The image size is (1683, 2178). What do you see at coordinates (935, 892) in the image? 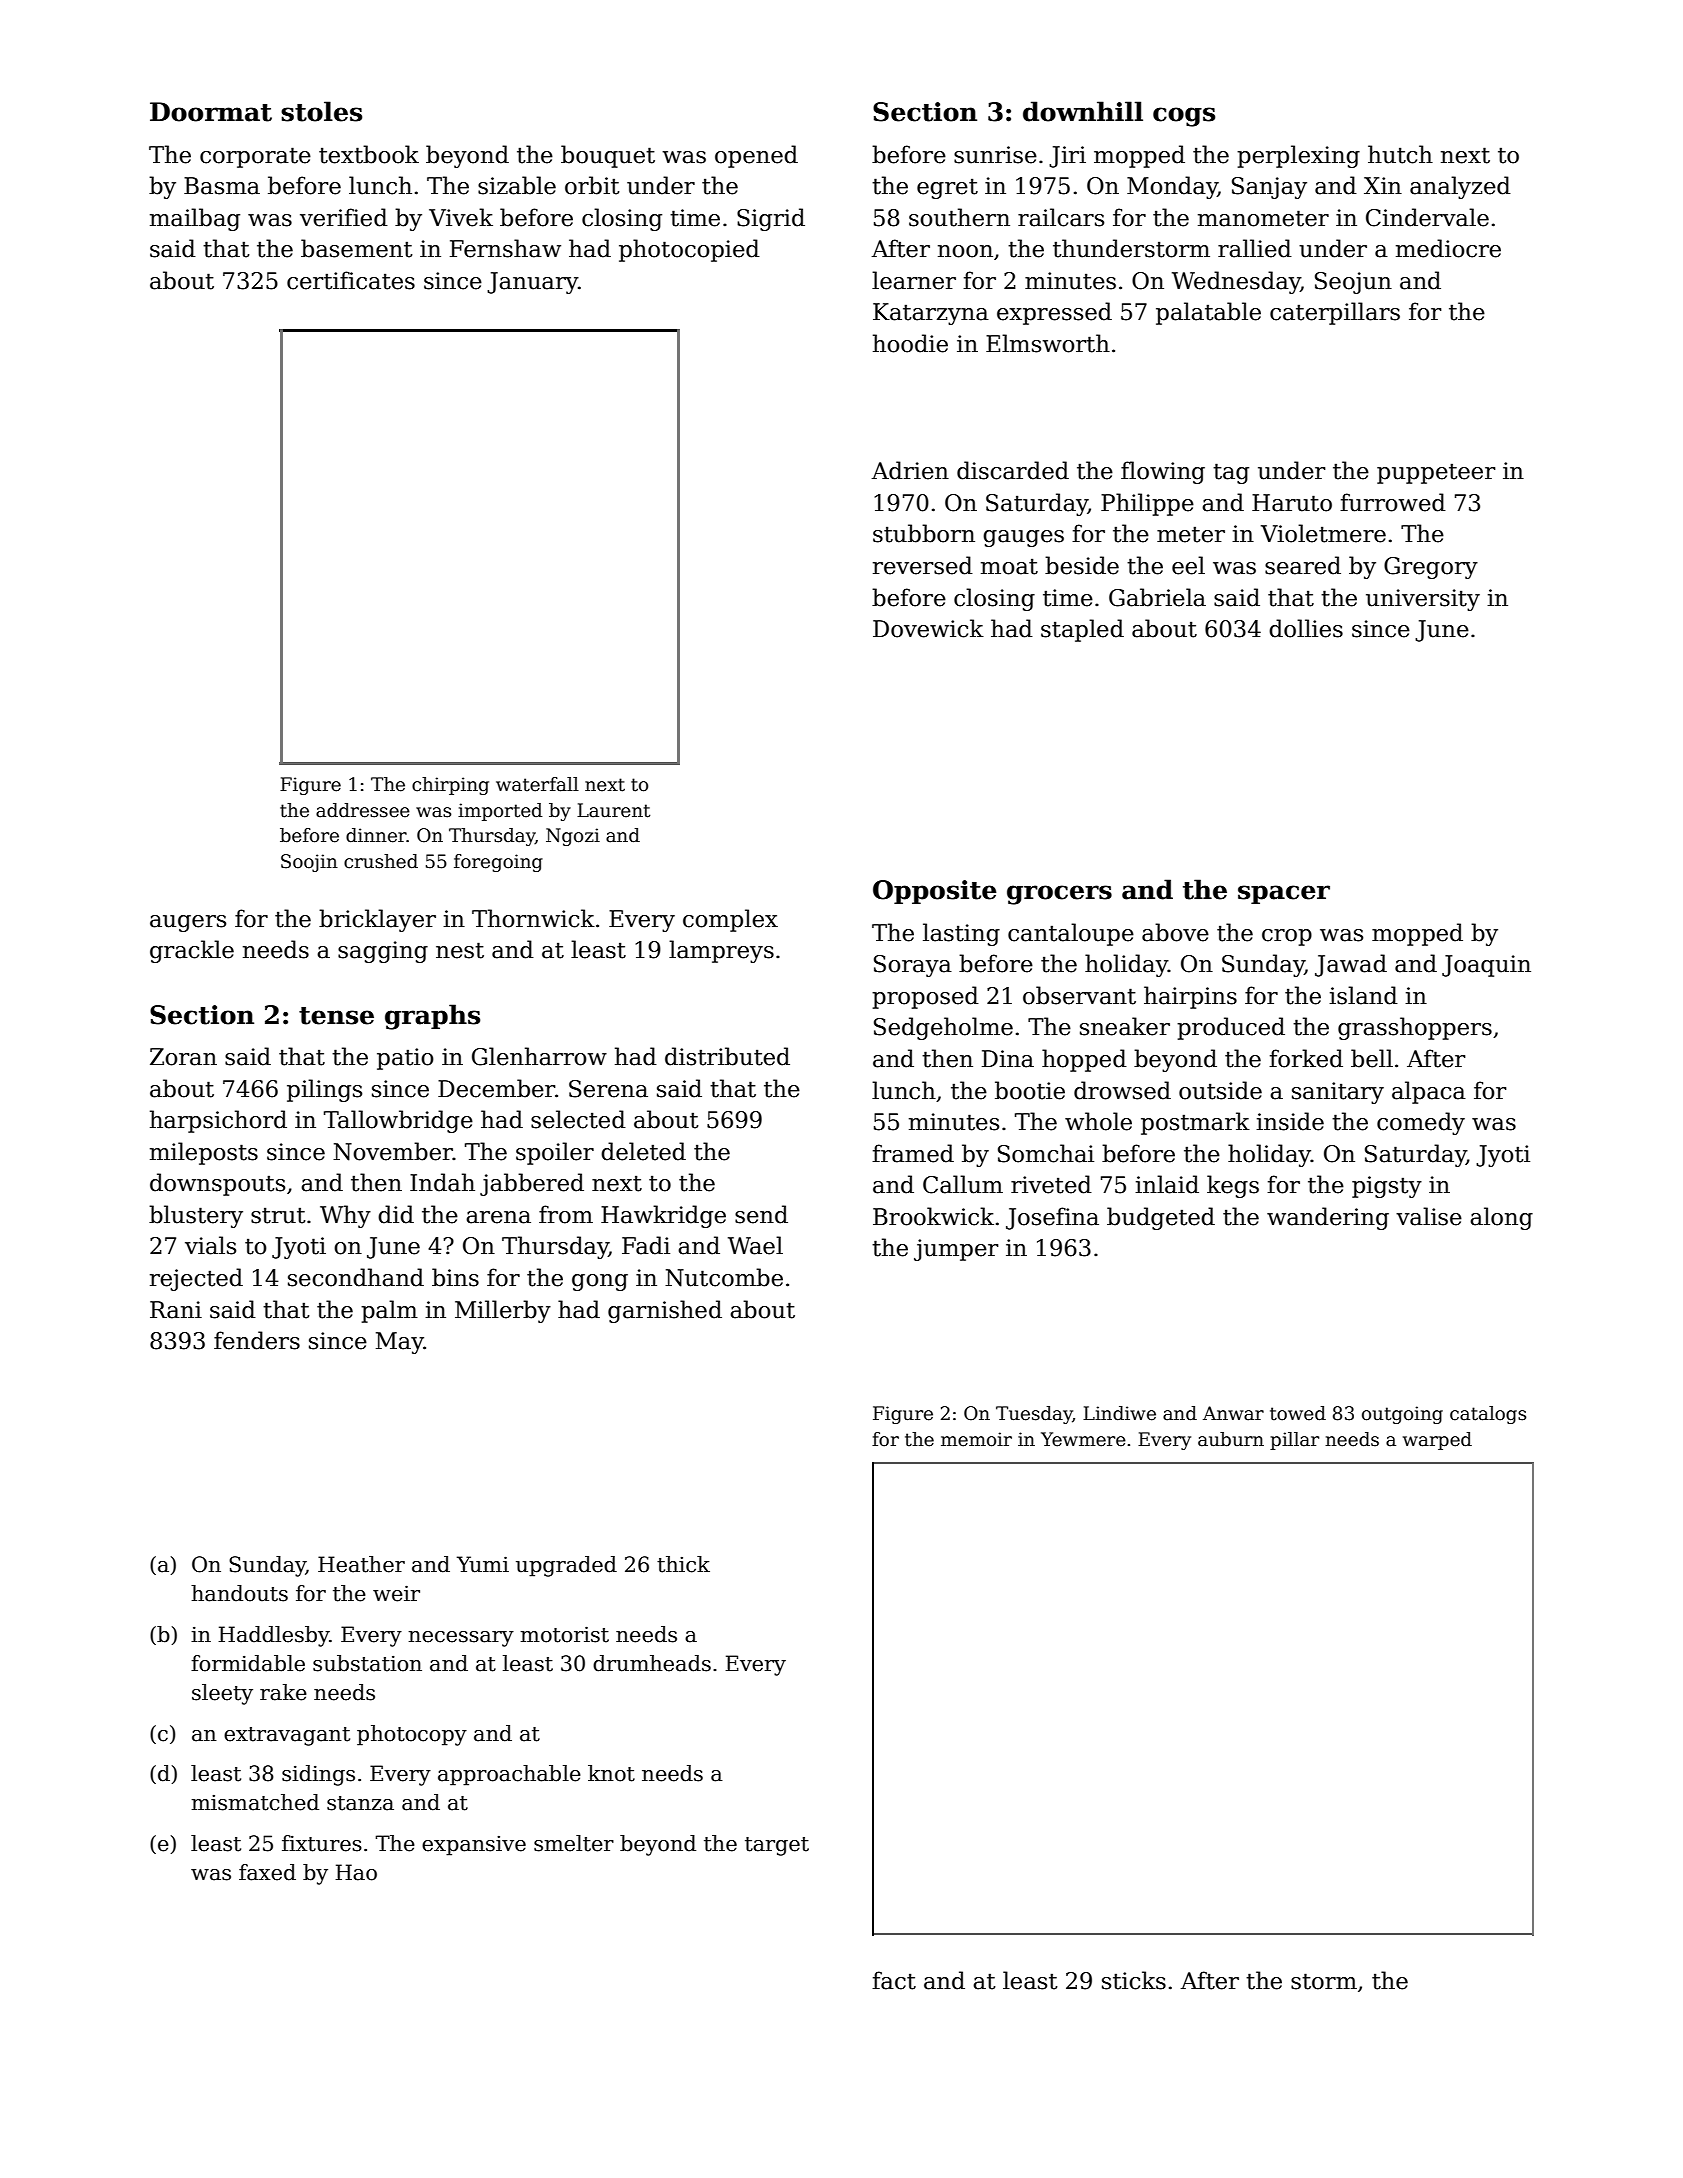
I see `Opposite` at bounding box center [935, 892].
